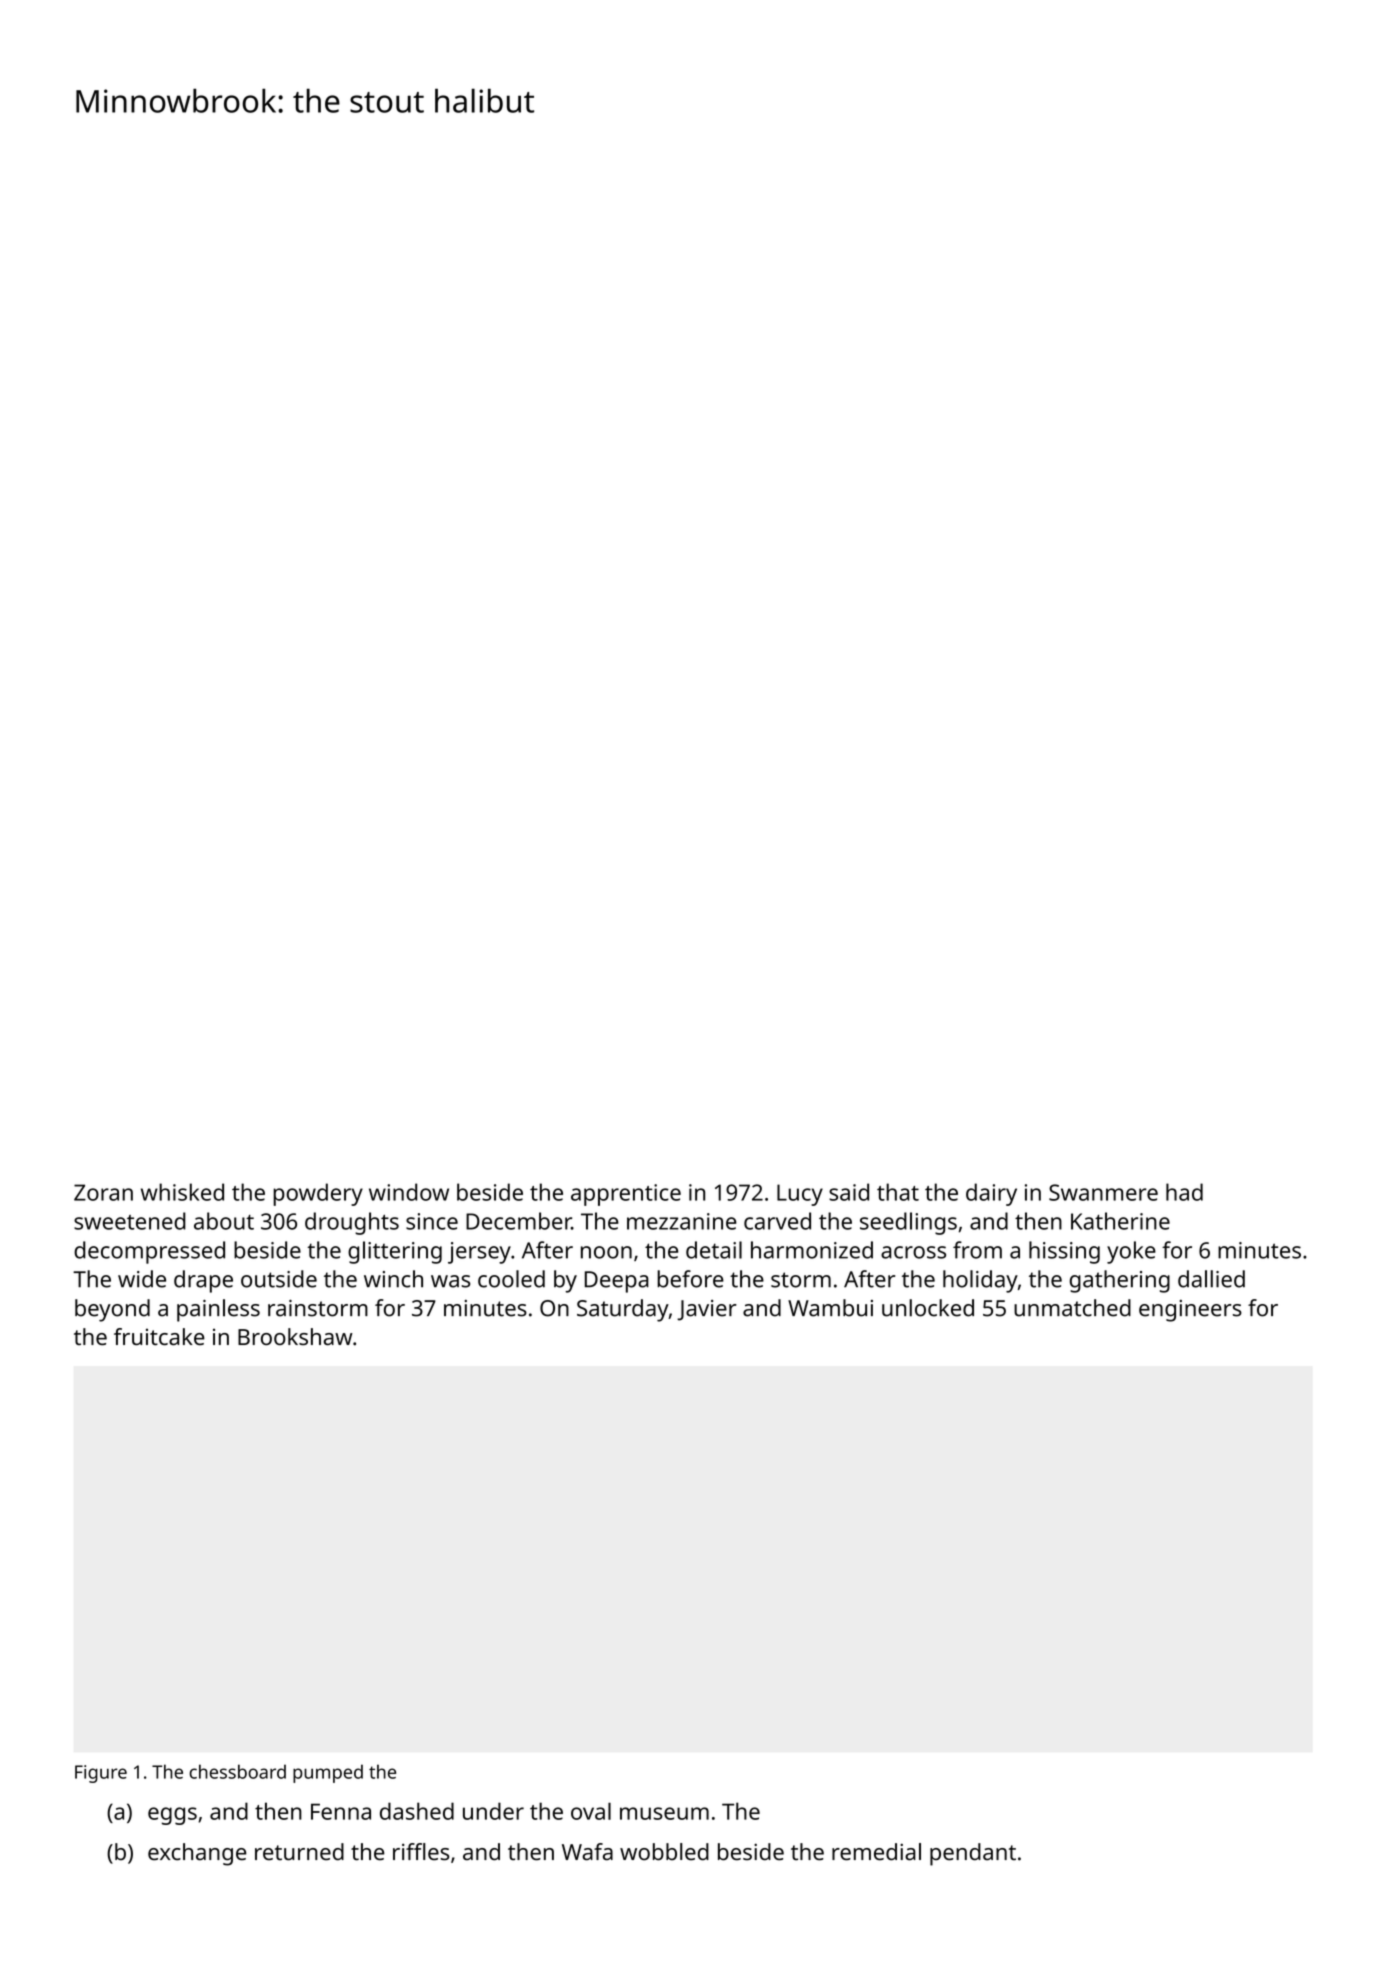 The width and height of the document is (1386, 1969). What do you see at coordinates (159, 1336) in the document?
I see `fruitcake` at bounding box center [159, 1336].
